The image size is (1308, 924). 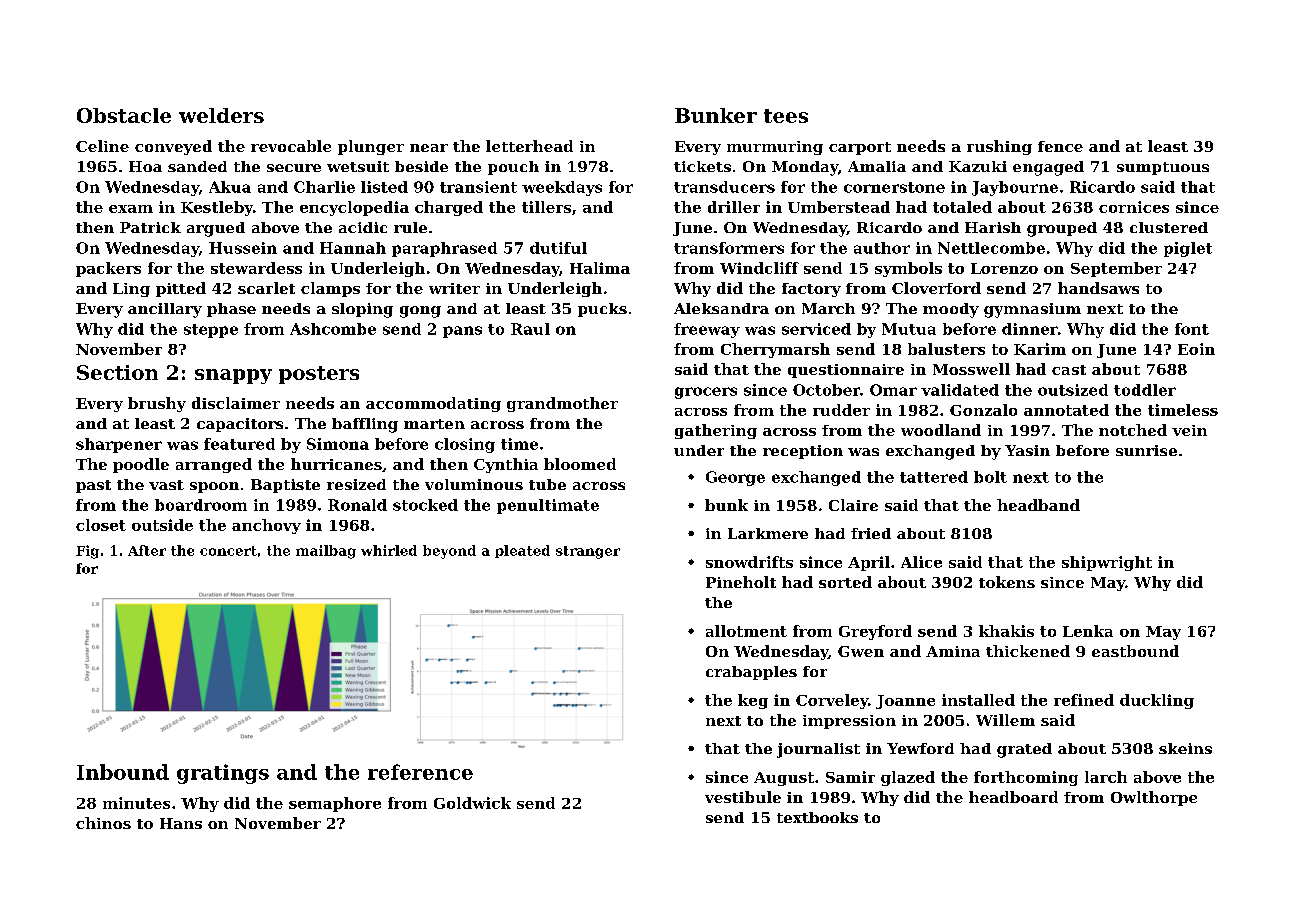 I want to click on fried, so click(x=871, y=533).
